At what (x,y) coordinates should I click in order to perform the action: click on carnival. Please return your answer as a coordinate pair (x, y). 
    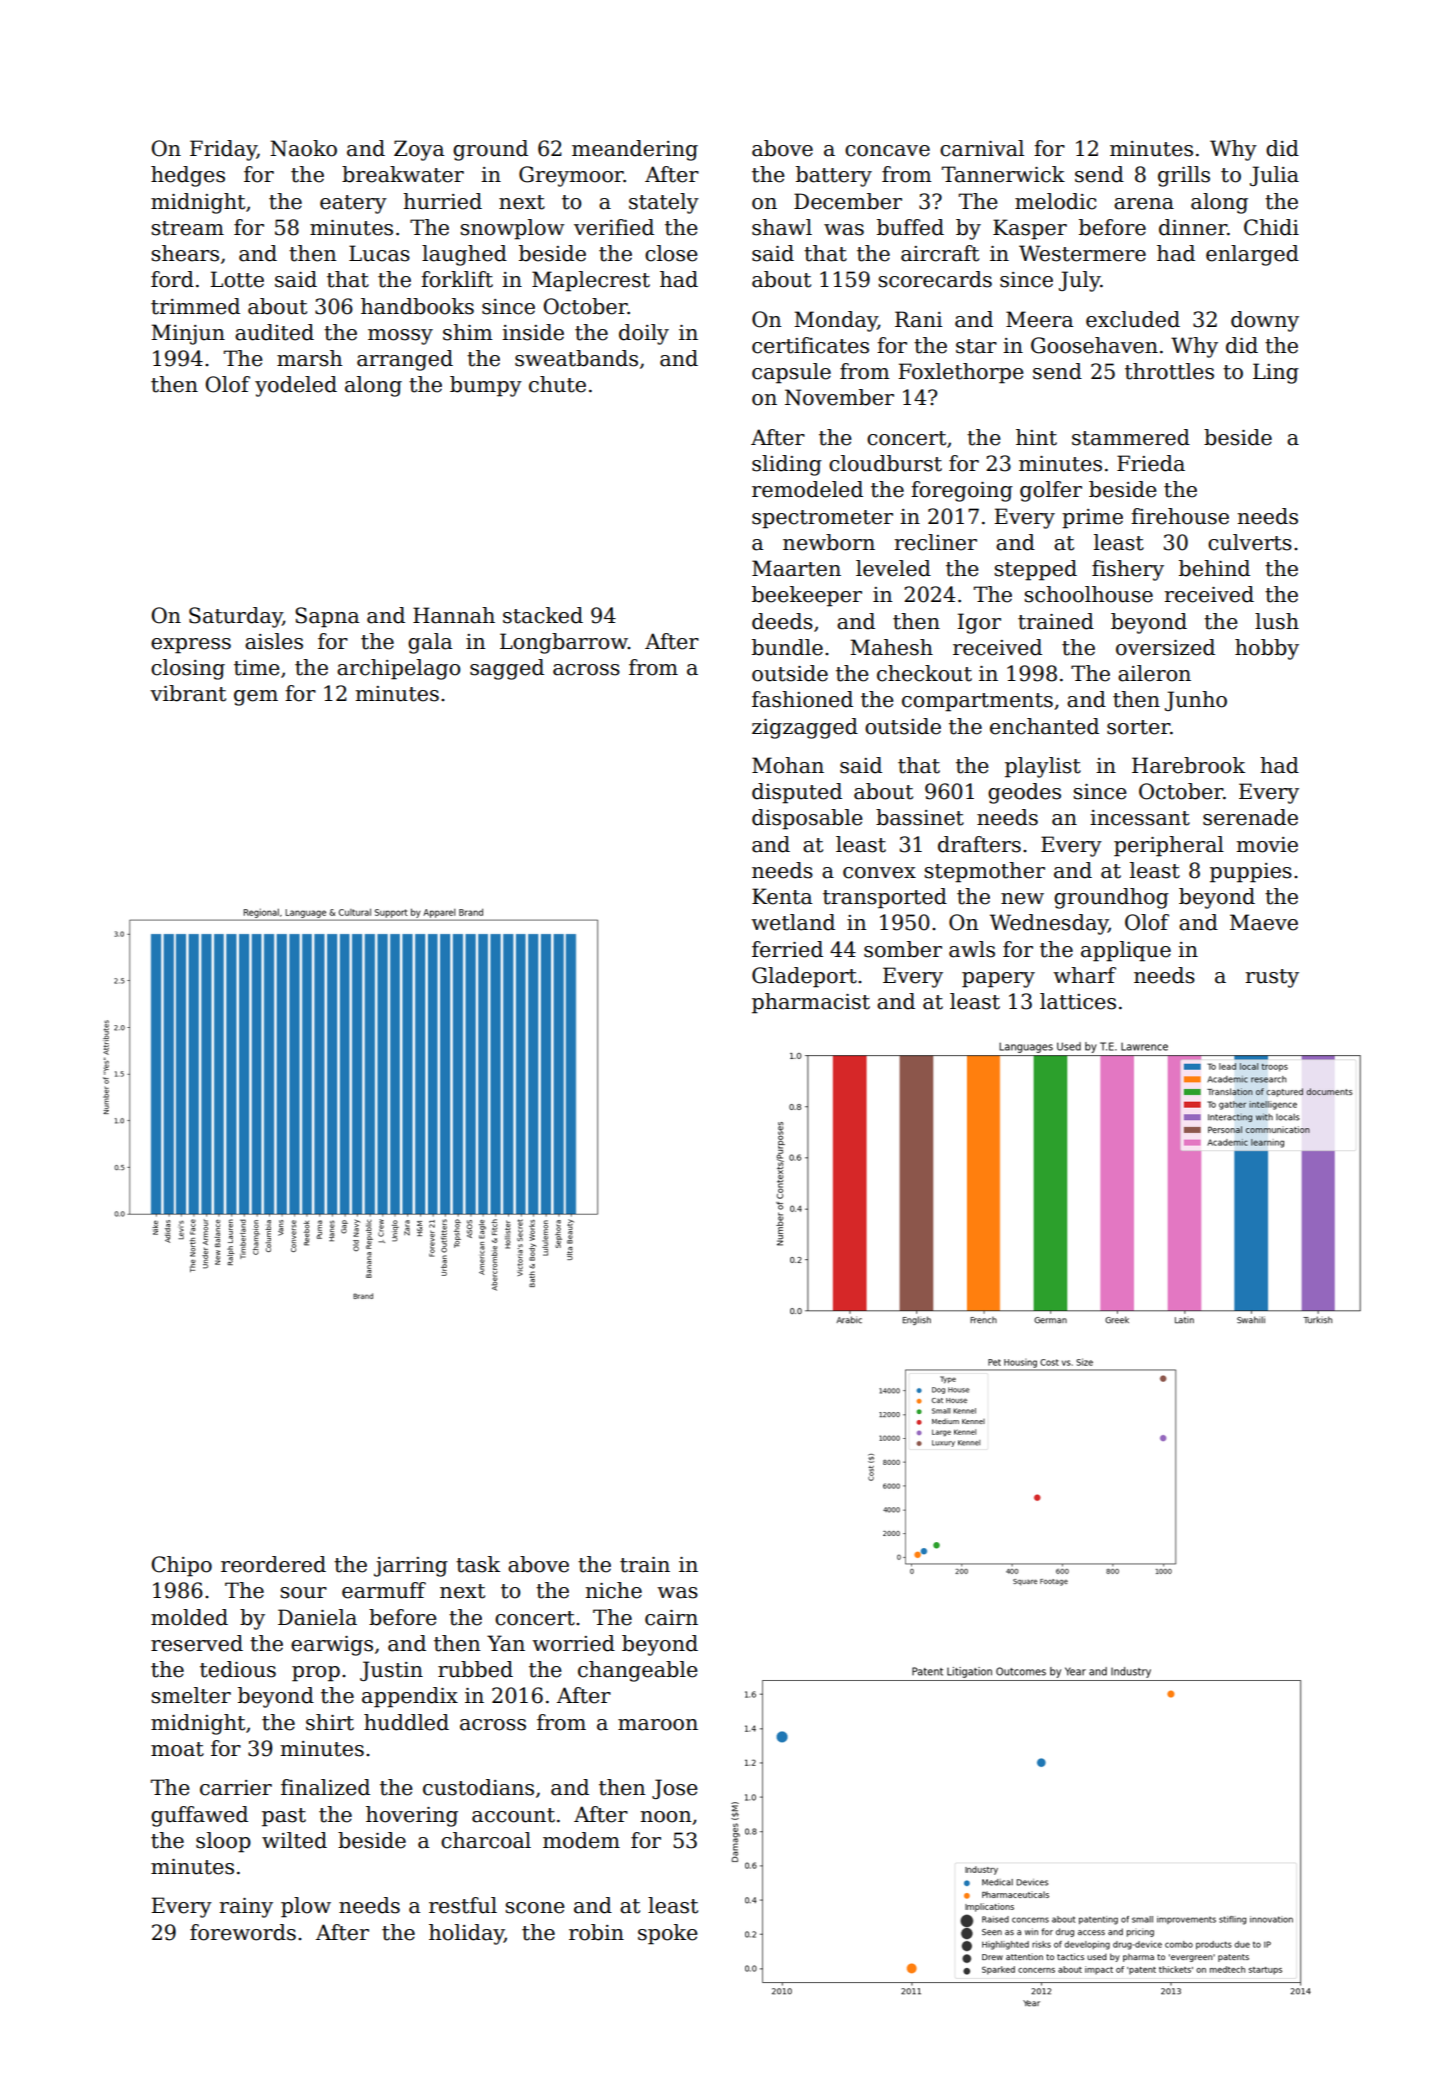
    Looking at the image, I should click on (982, 148).
